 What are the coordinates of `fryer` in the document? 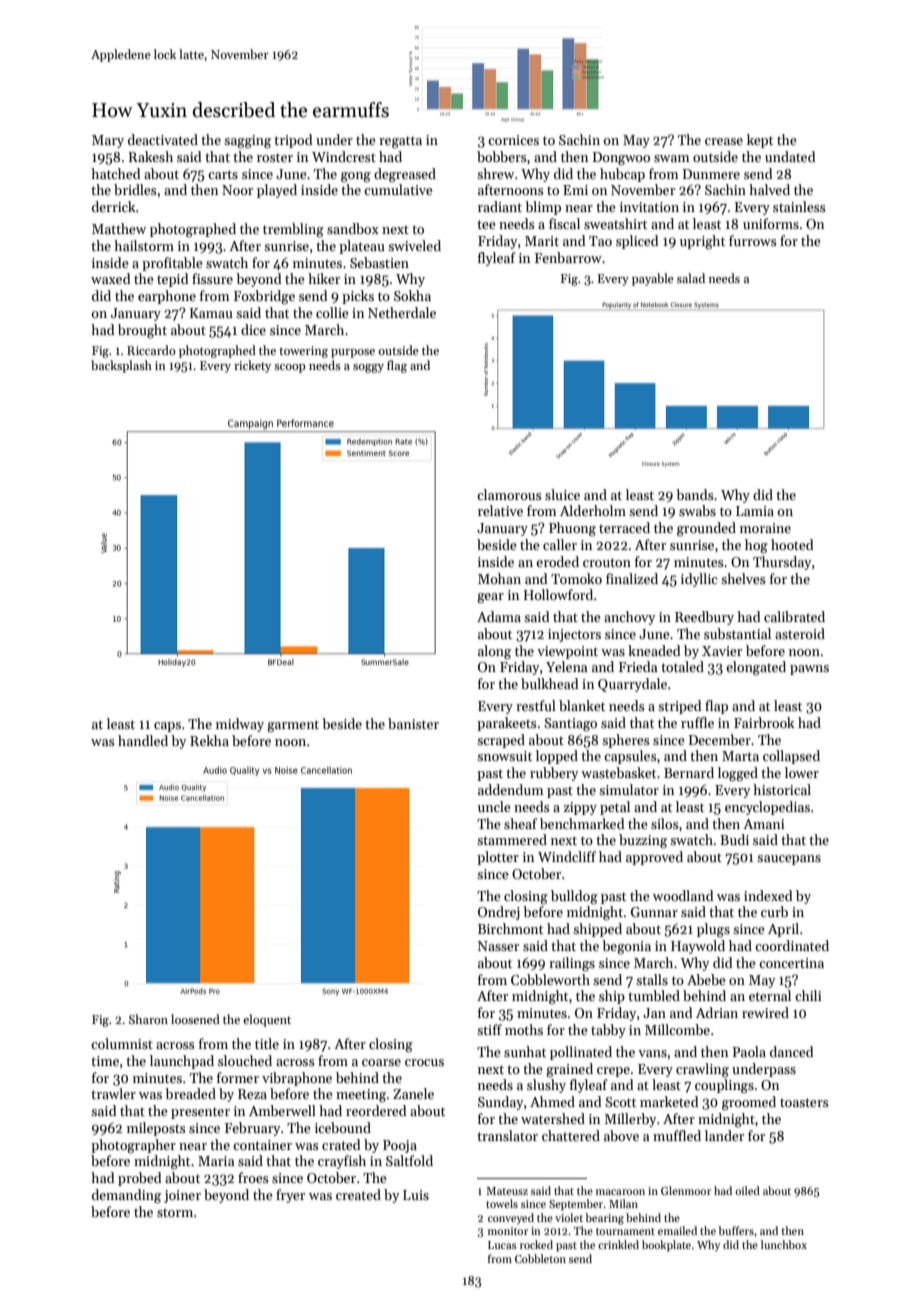 It's located at (290, 1196).
